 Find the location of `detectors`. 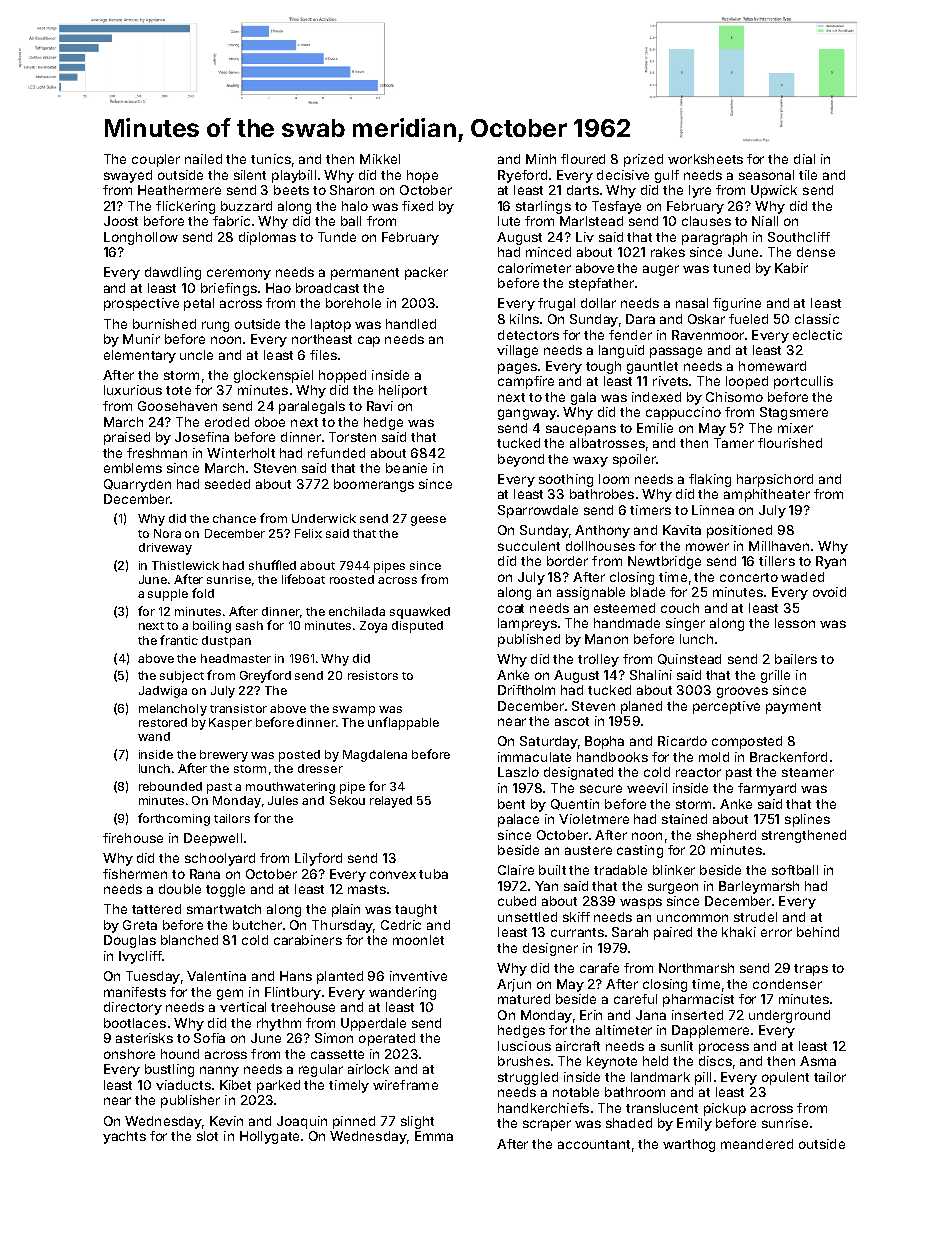

detectors is located at coordinates (528, 335).
